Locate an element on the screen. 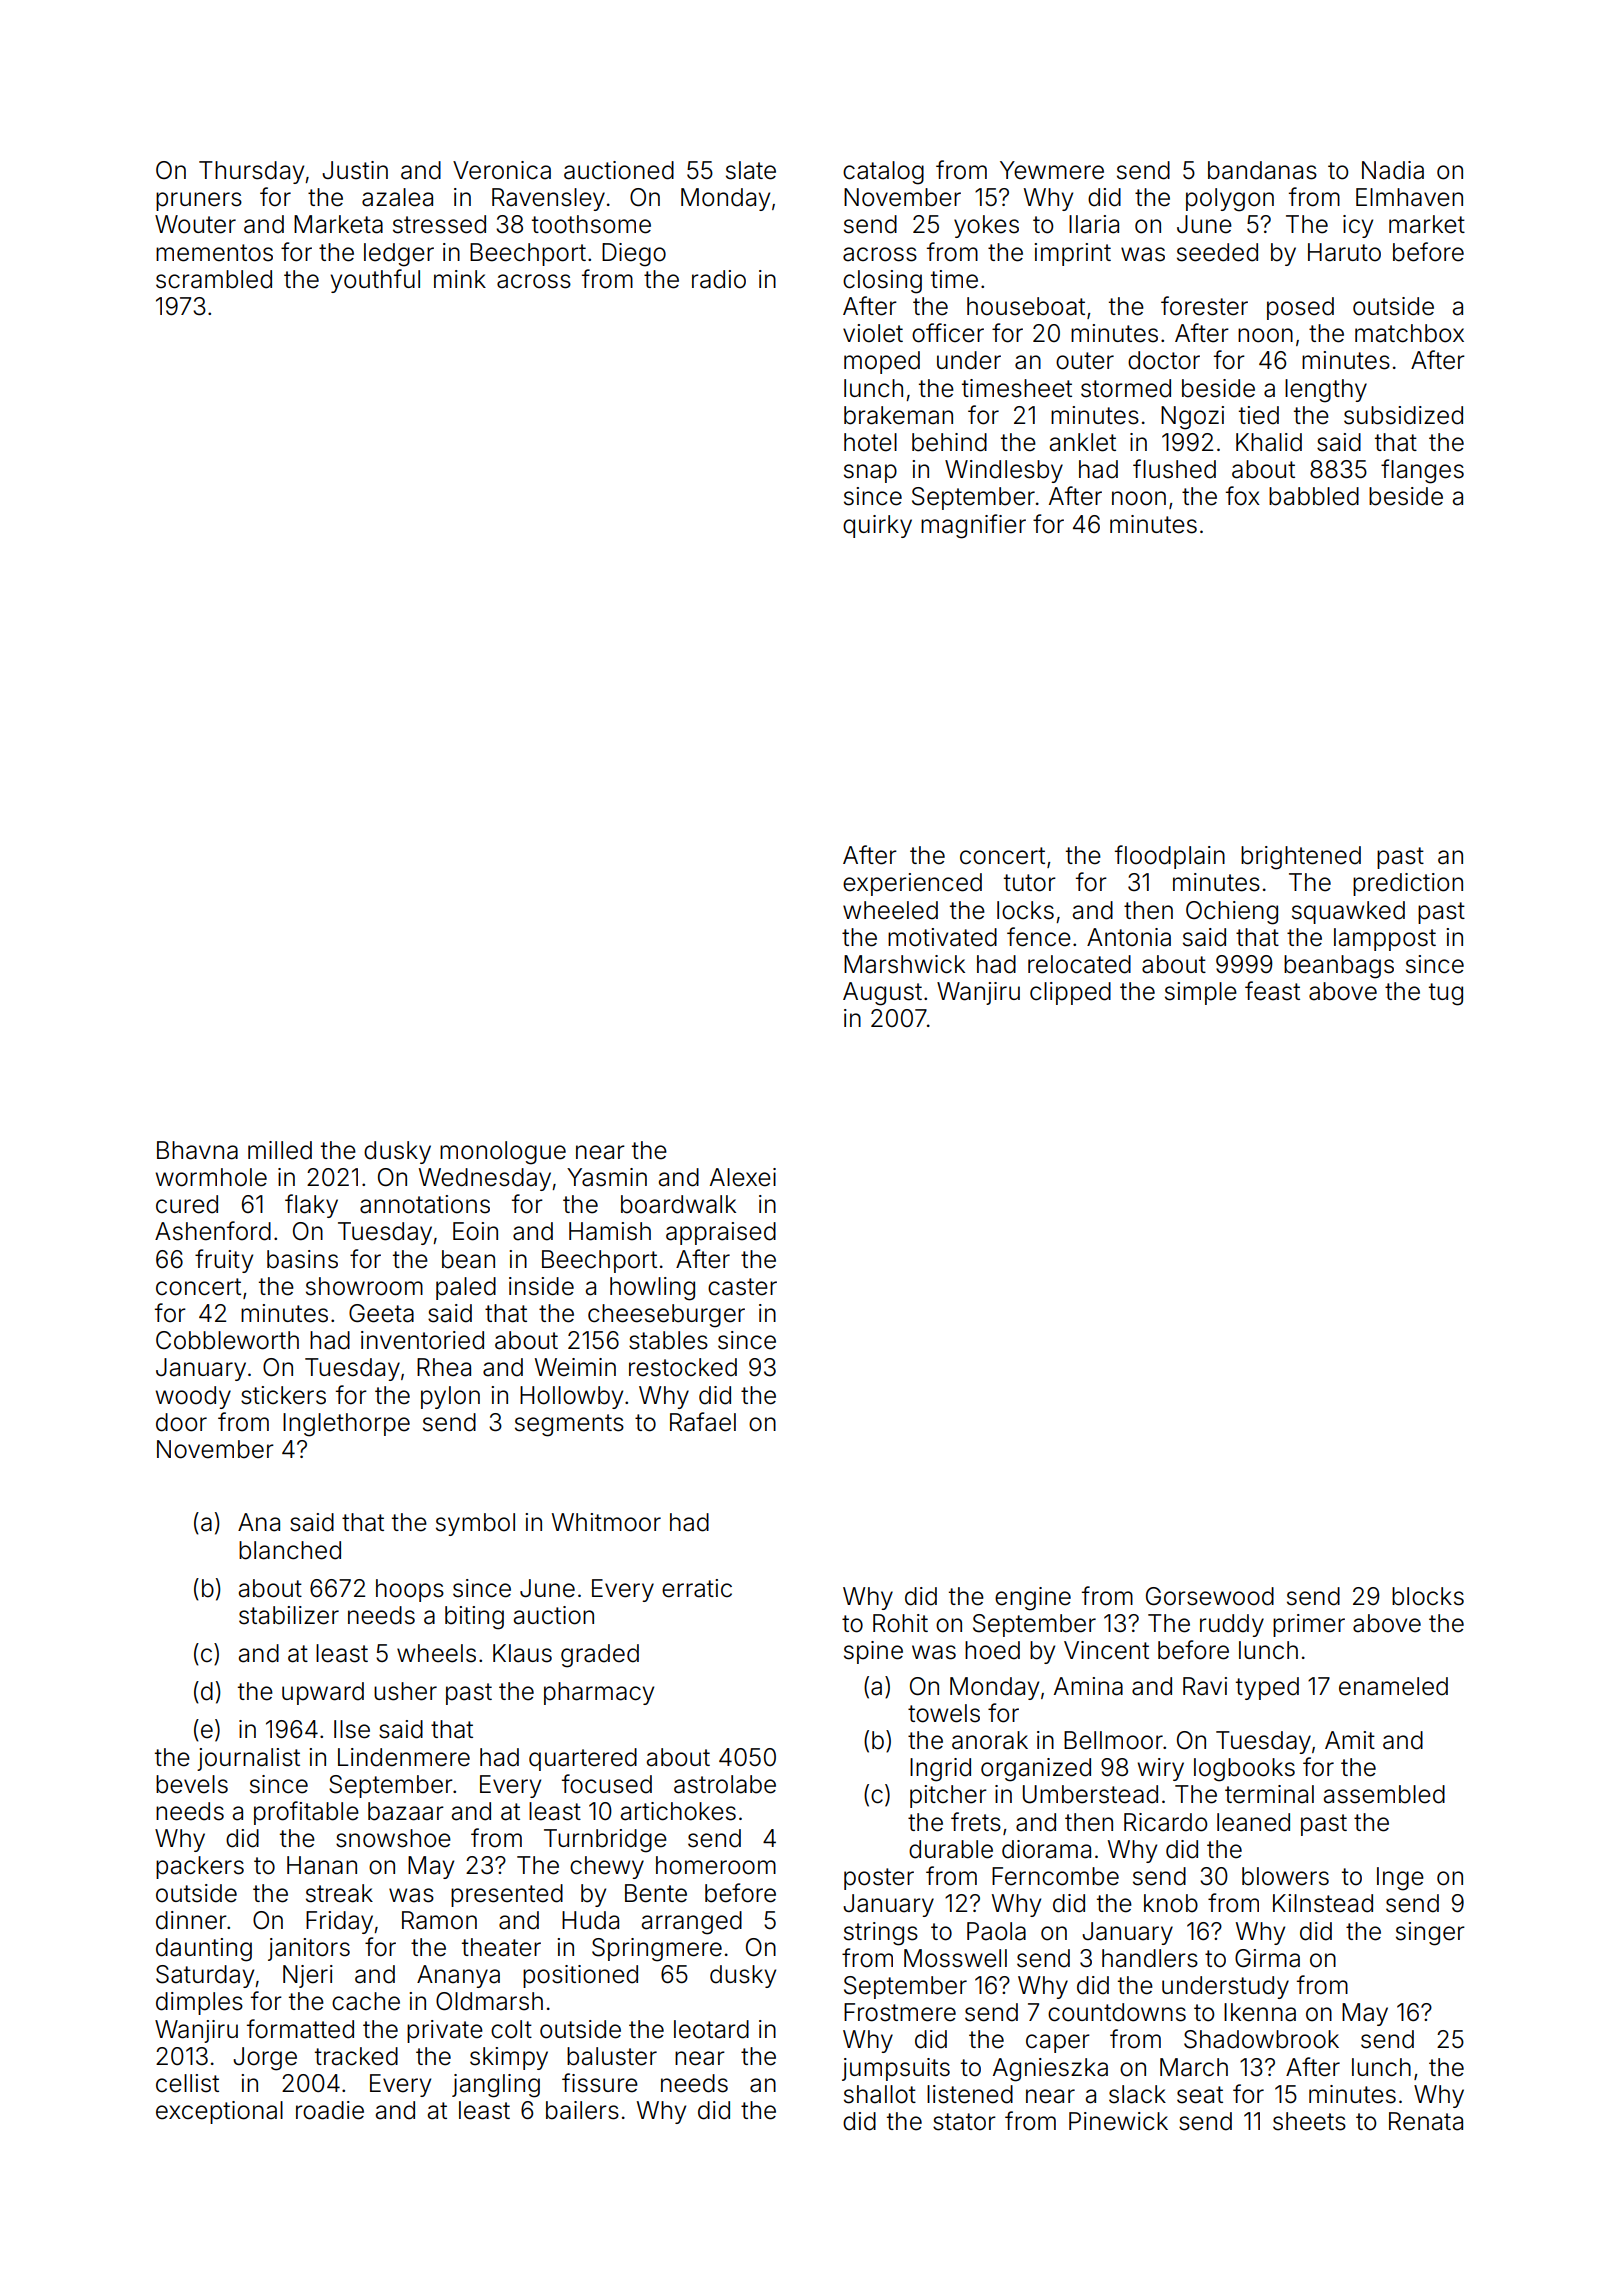 The height and width of the screenshot is (2292, 1620). Nadia is located at coordinates (1393, 170).
